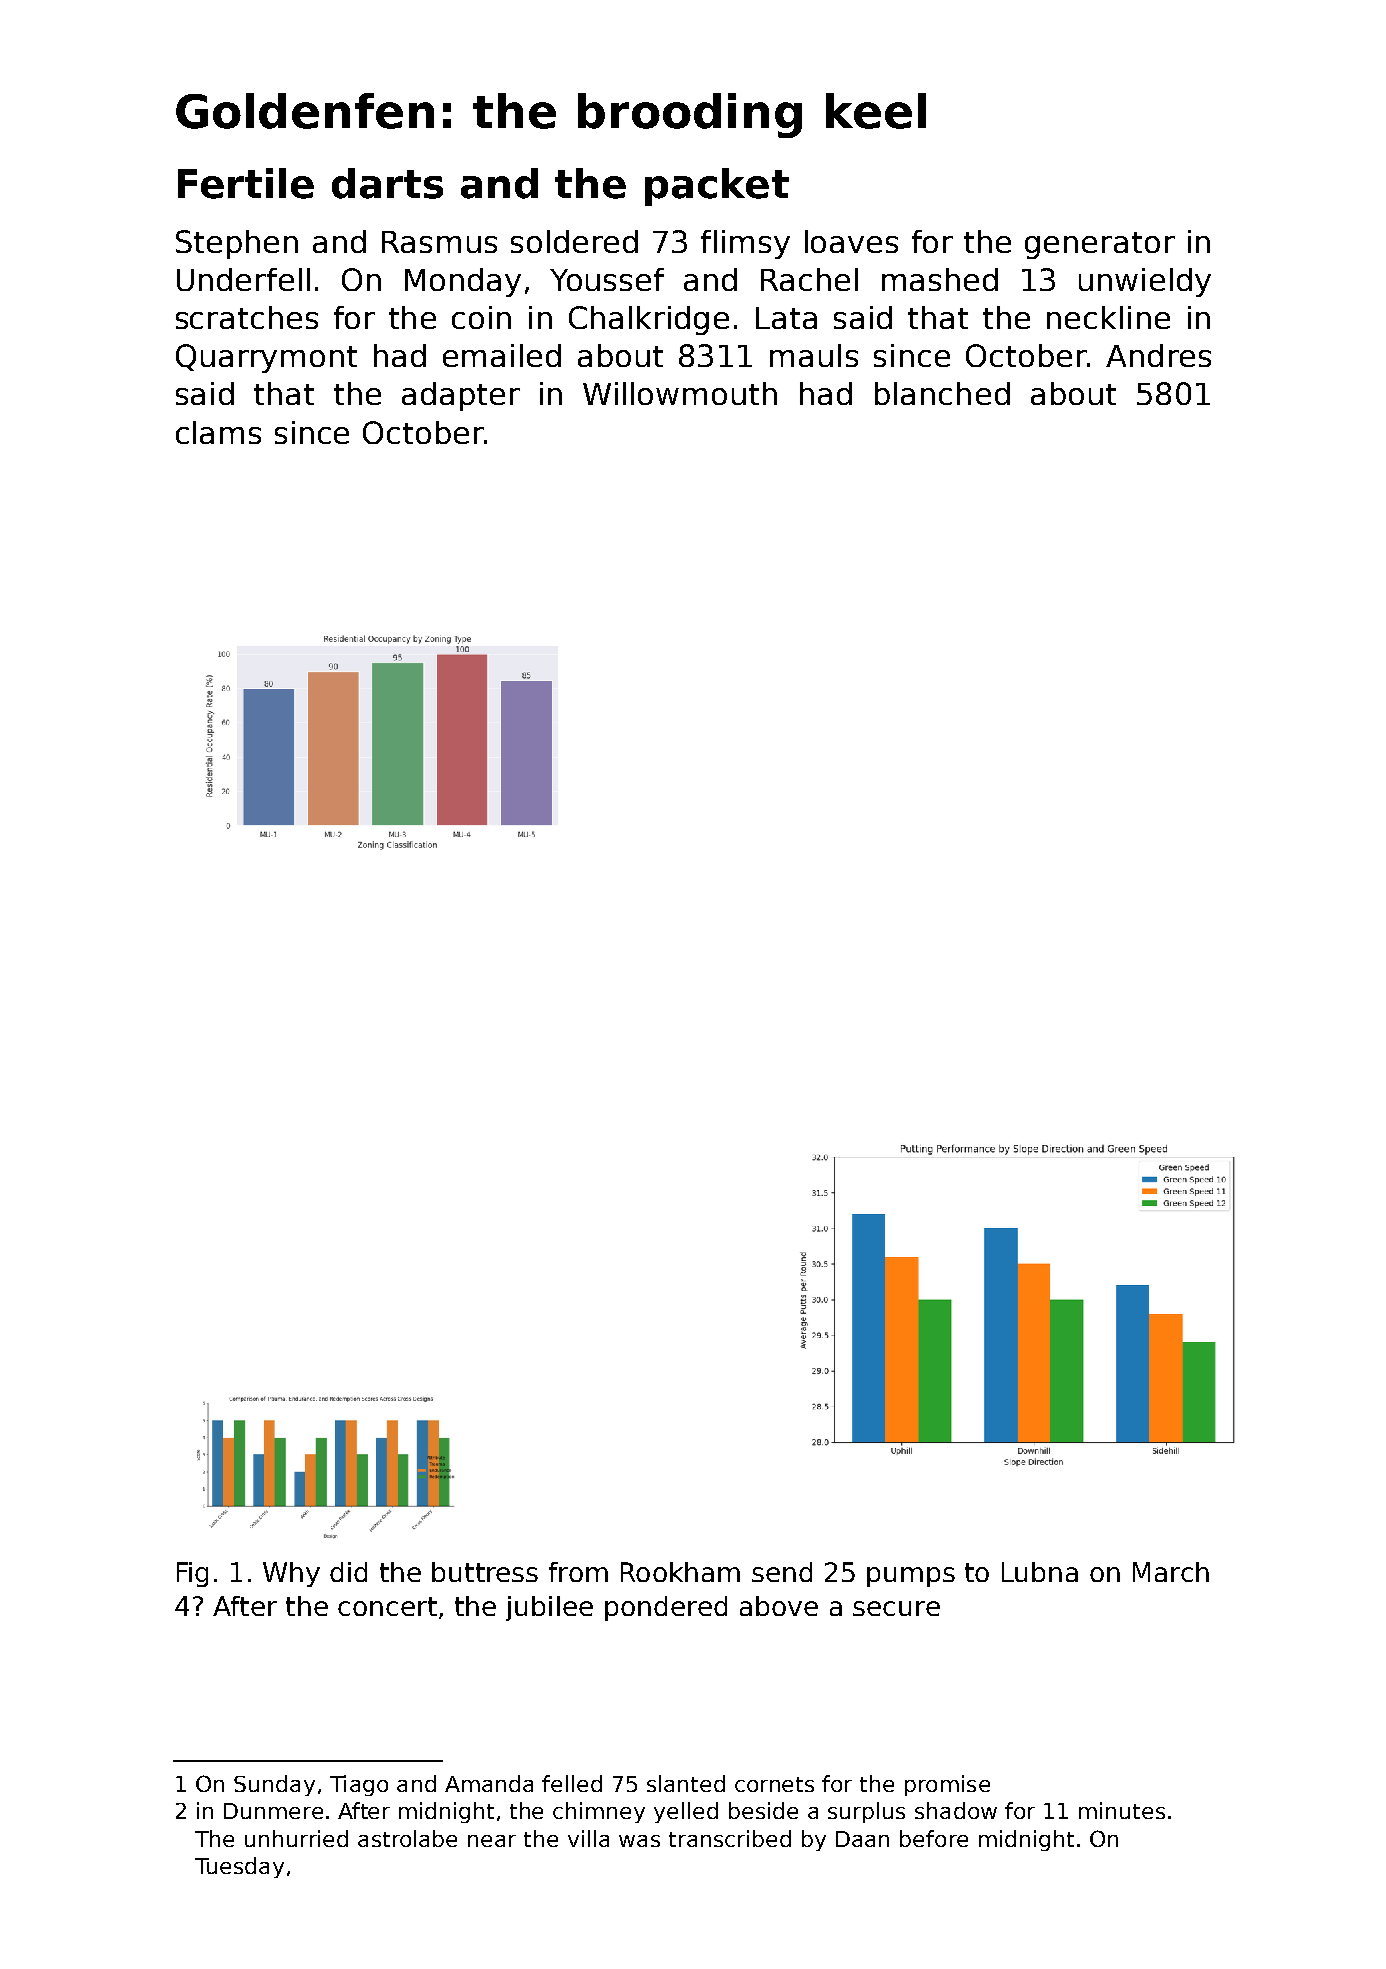 The height and width of the screenshot is (1969, 1386). I want to click on clams, so click(218, 432).
